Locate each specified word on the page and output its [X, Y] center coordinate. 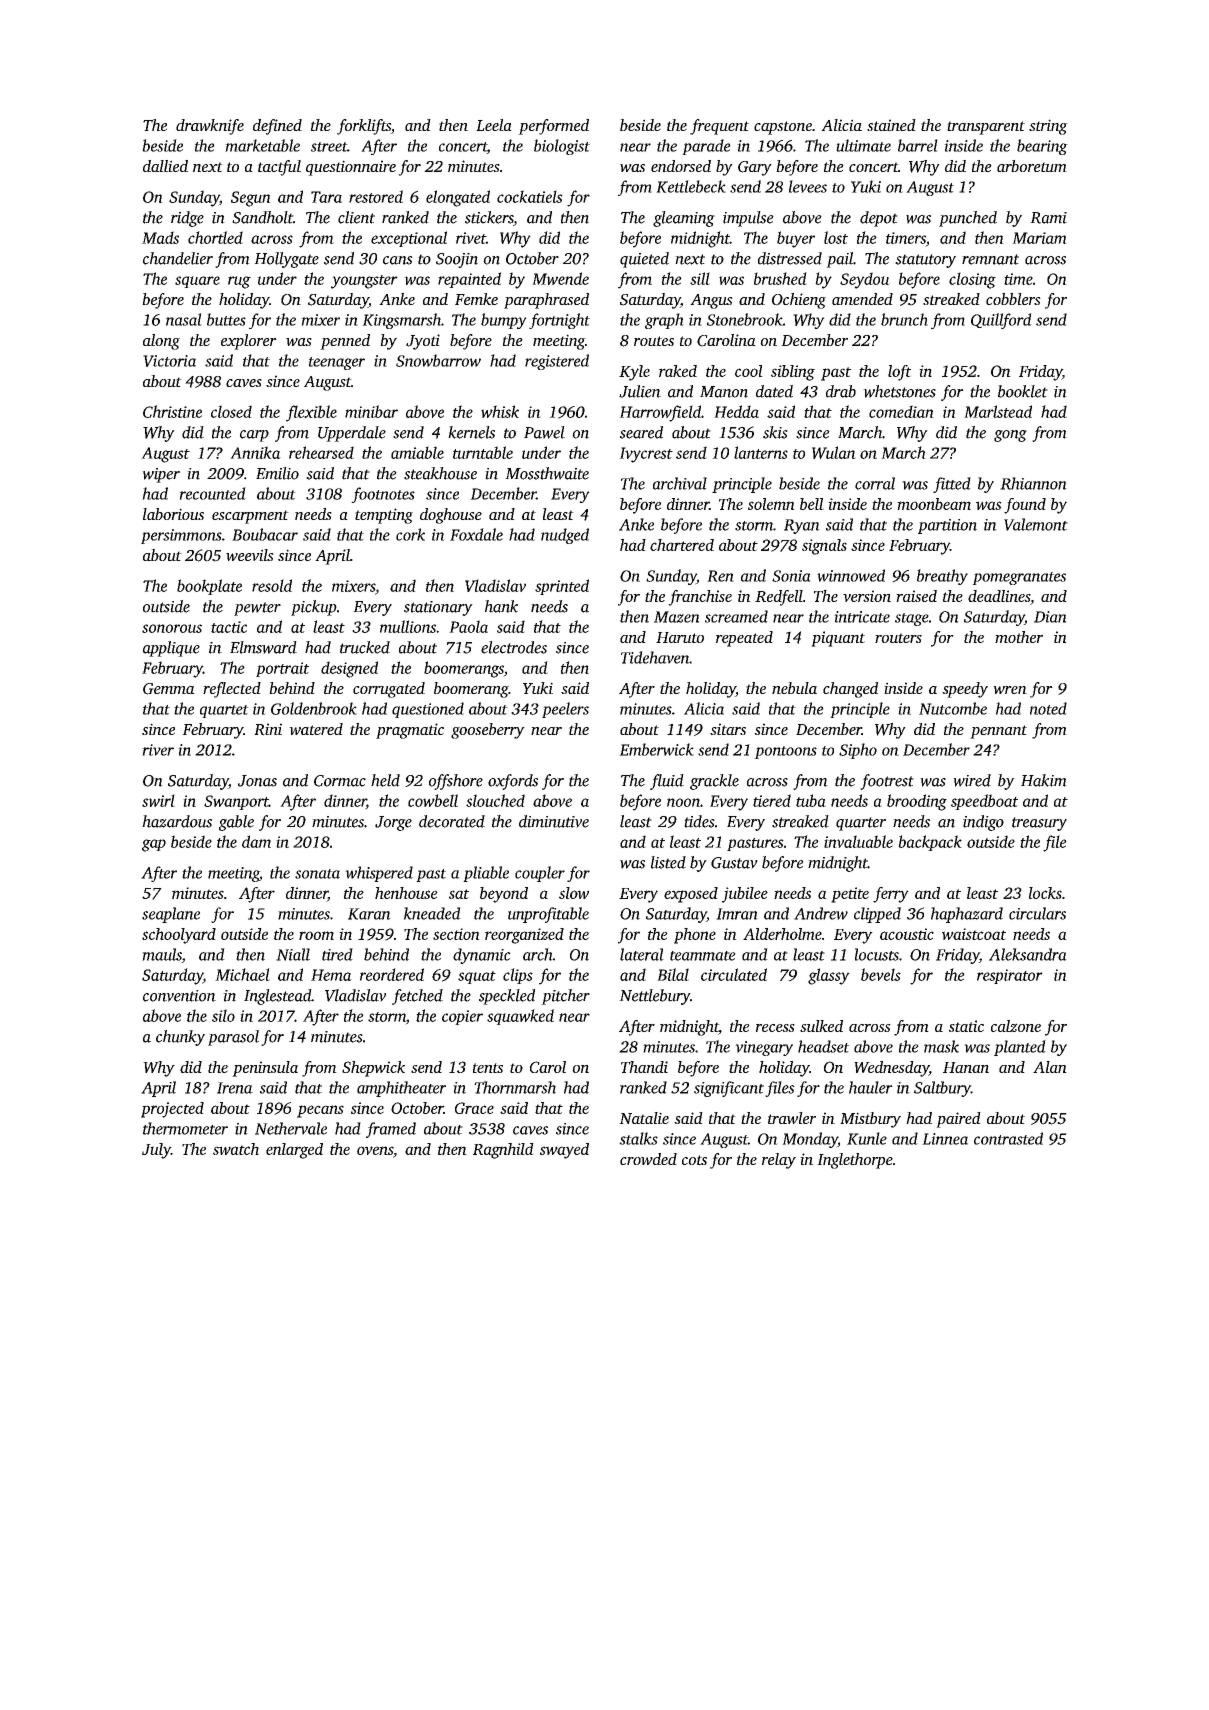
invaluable [858, 841]
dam [256, 841]
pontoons [785, 752]
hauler [871, 1087]
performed [553, 127]
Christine [172, 411]
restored [376, 196]
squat [477, 977]
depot [879, 219]
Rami [1048, 218]
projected [172, 1110]
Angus [711, 301]
